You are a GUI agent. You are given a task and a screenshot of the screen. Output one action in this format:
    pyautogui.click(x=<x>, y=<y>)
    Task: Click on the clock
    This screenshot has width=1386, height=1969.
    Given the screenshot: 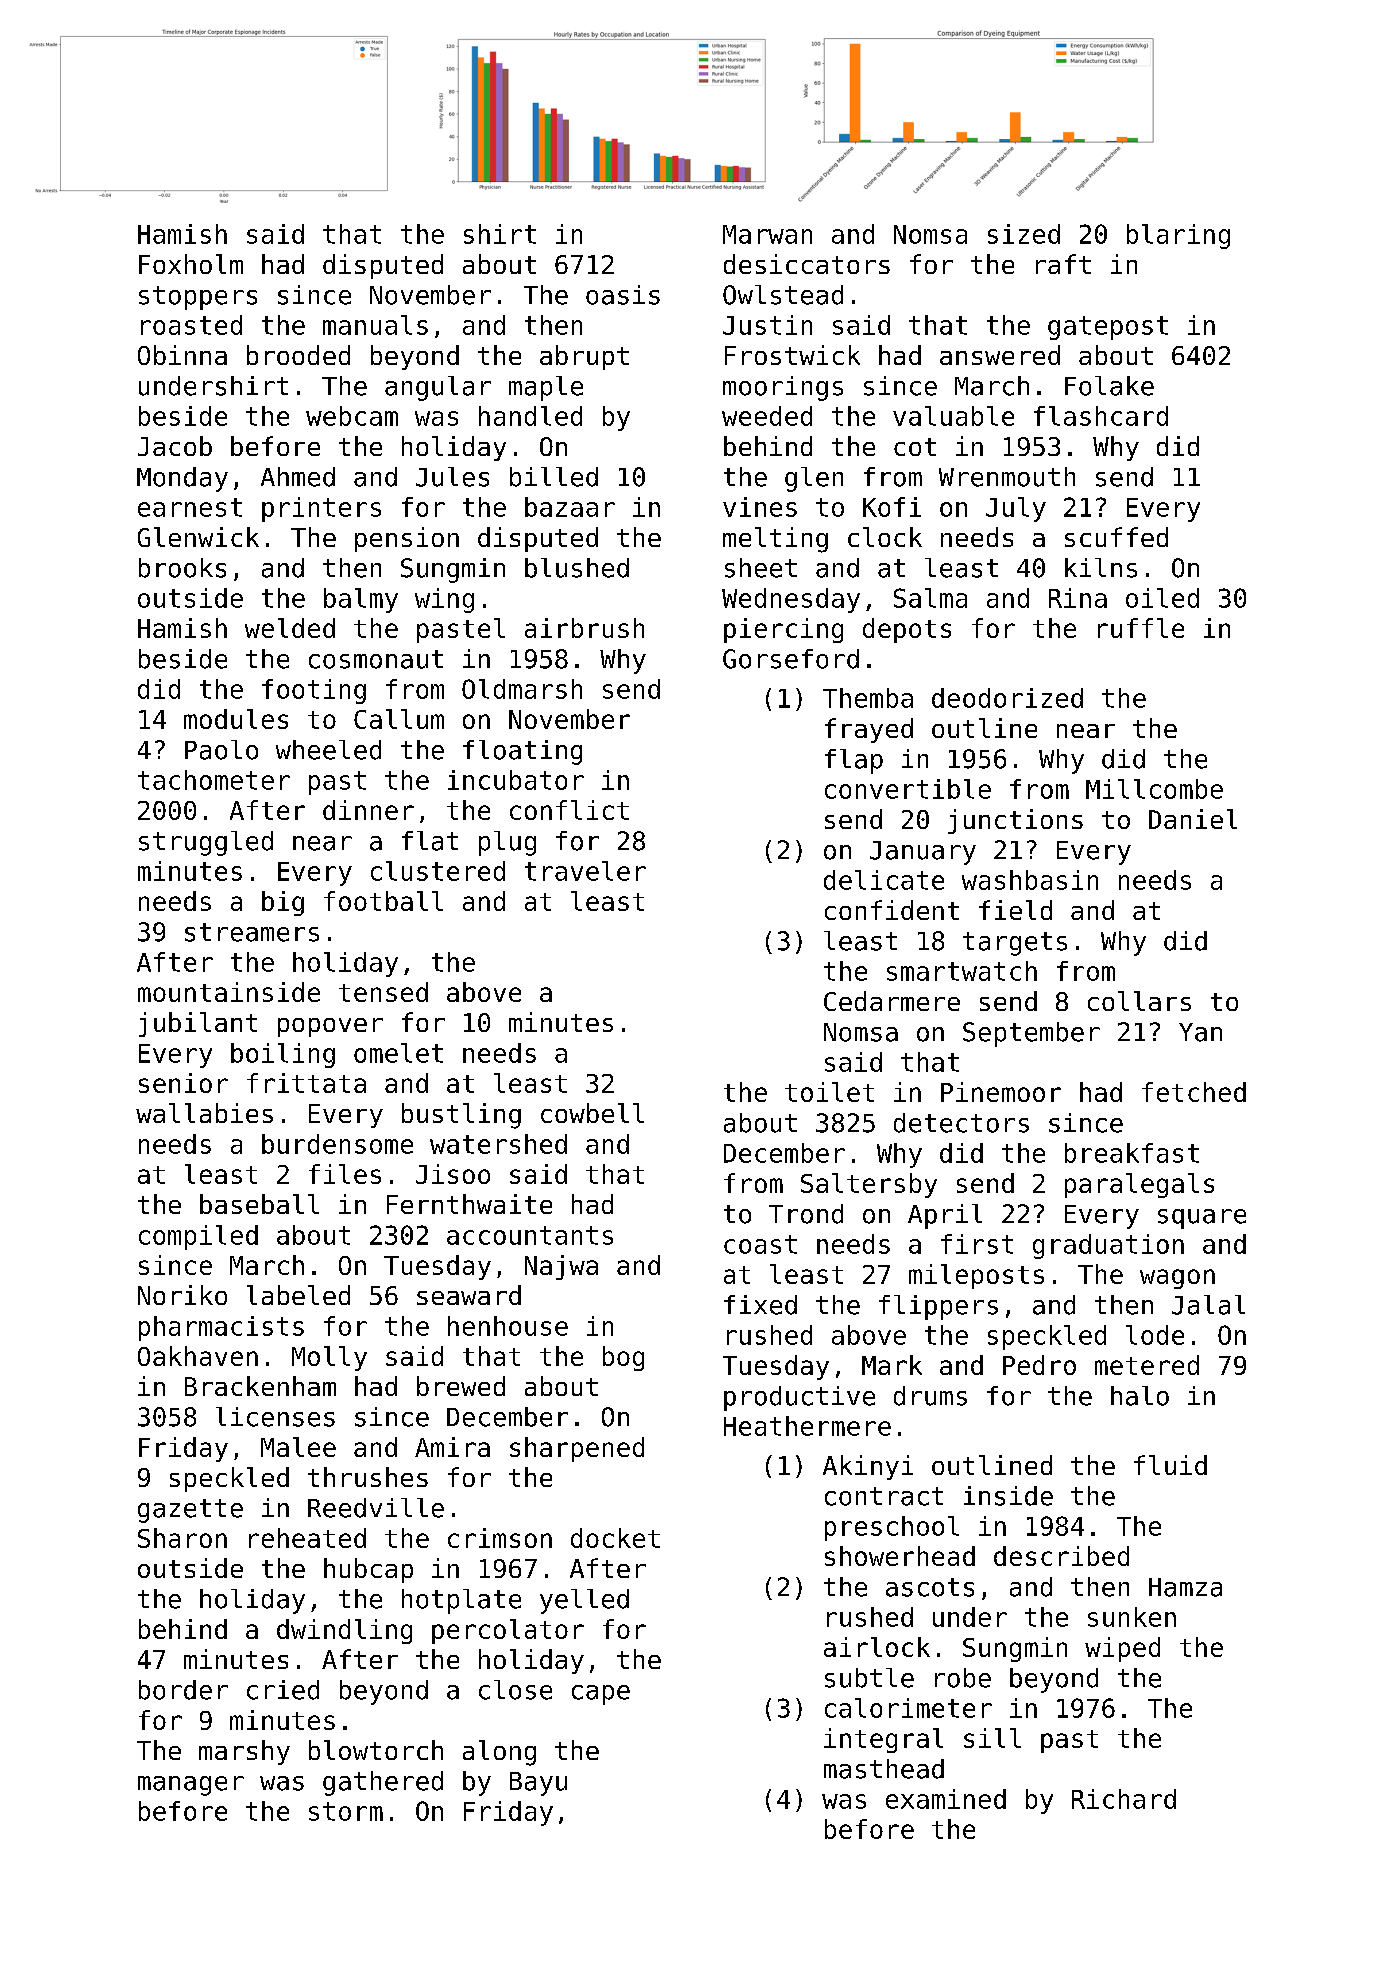 What is the action you would take?
    pyautogui.click(x=885, y=537)
